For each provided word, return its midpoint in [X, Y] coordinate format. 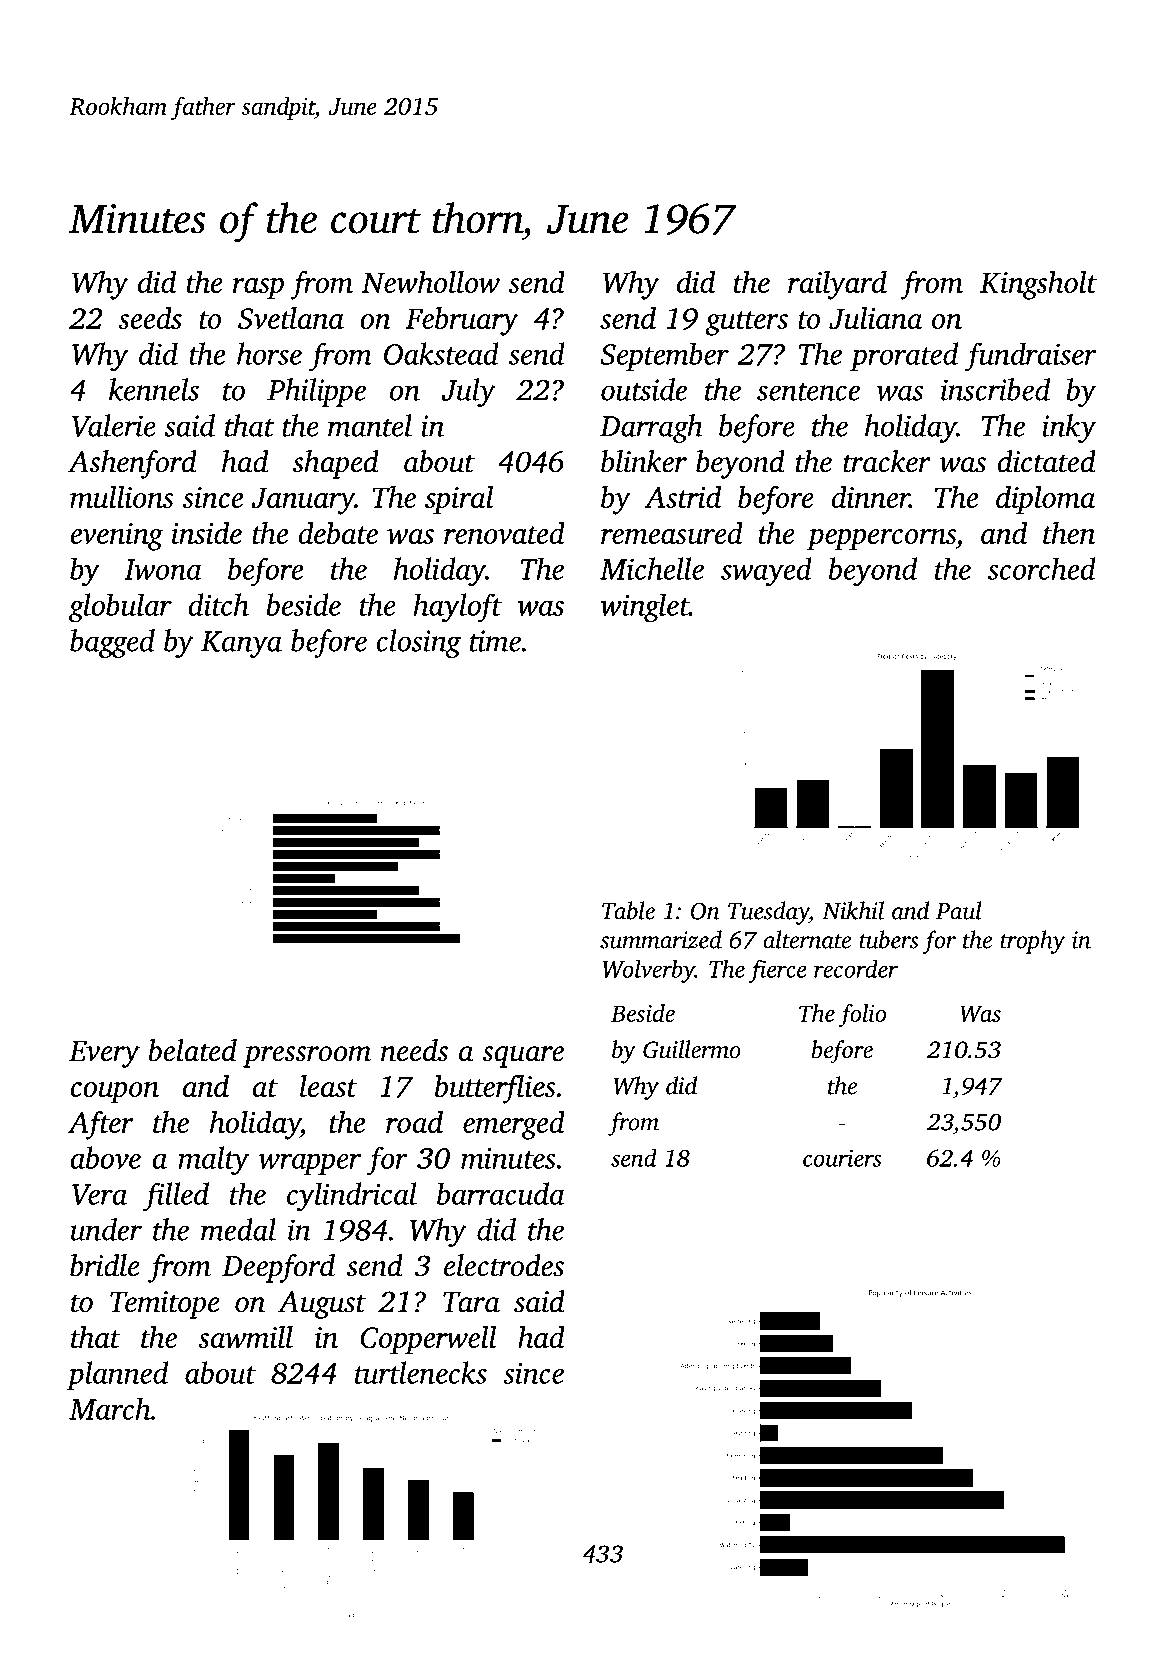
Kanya [241, 644]
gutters [746, 323]
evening [116, 537]
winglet [645, 607]
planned [117, 1375]
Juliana [875, 317]
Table [628, 910]
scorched [1042, 568]
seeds [150, 317]
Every [104, 1054]
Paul [959, 910]
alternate [807, 939]
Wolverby [648, 971]
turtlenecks [421, 1372]
